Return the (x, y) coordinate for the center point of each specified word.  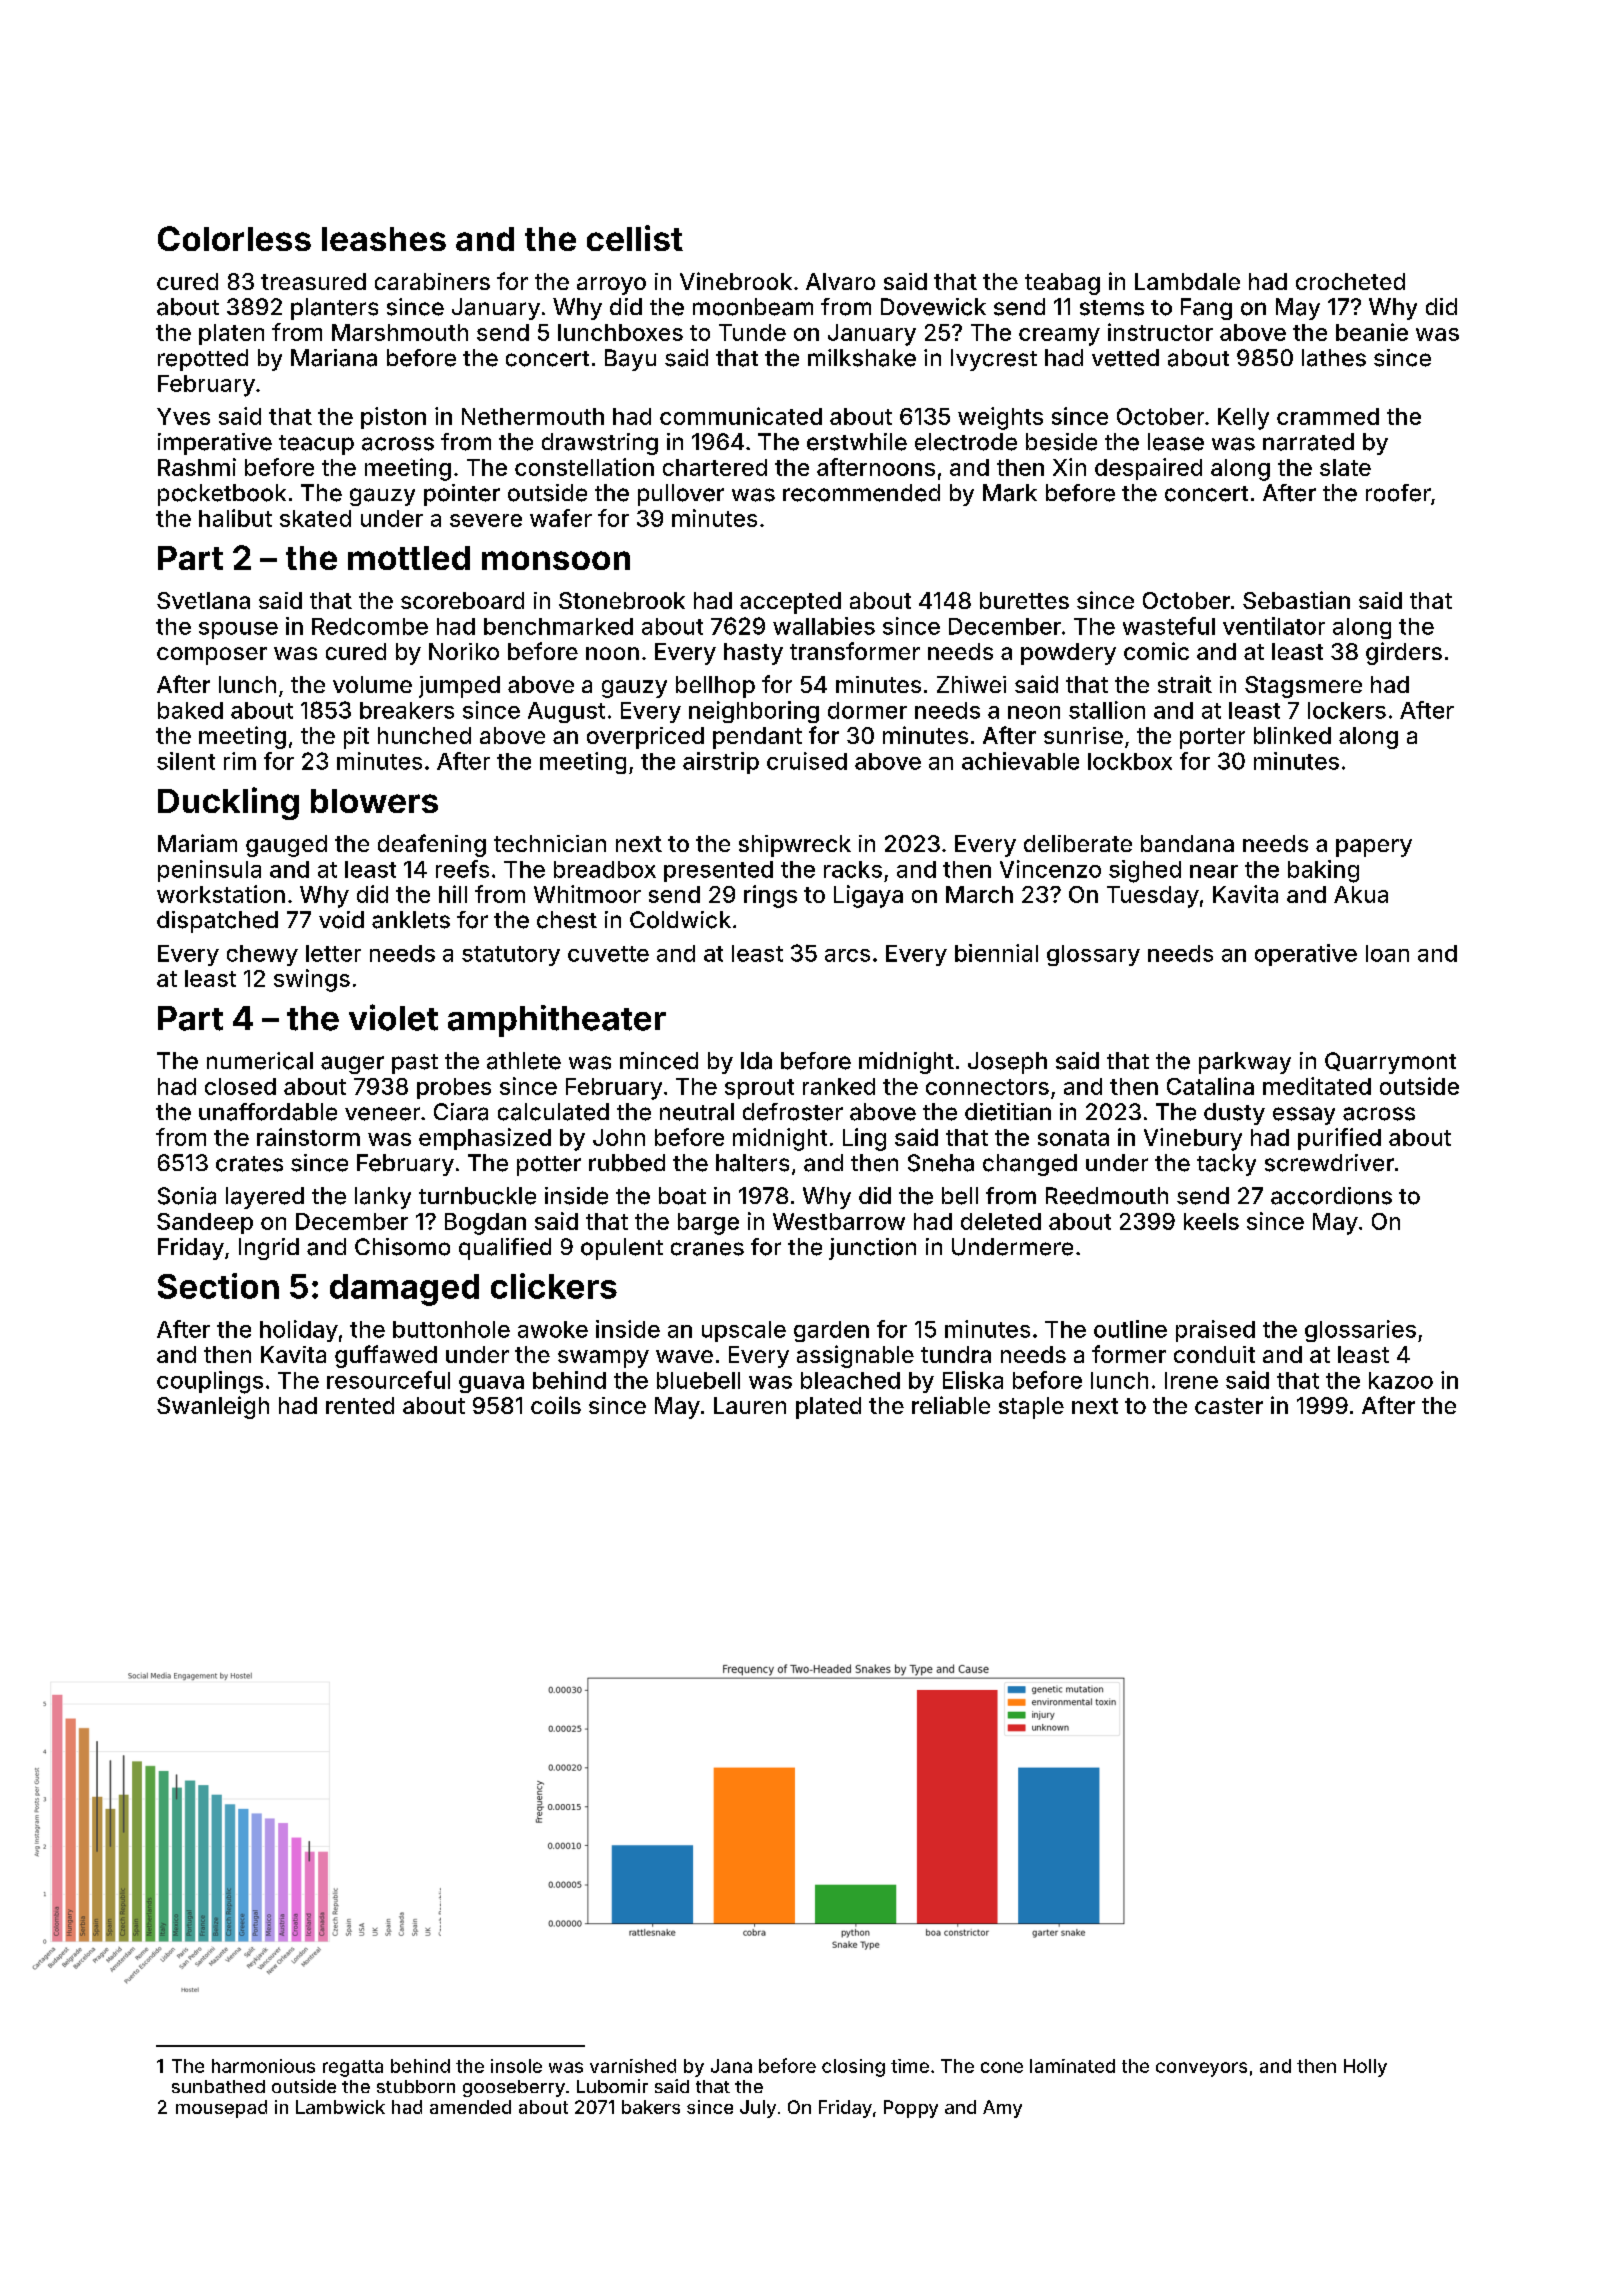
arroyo (611, 286)
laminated (1072, 2066)
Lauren (750, 1405)
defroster (793, 1112)
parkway (1245, 1063)
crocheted (1350, 281)
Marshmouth (400, 332)
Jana (731, 2066)
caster (1229, 1406)
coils (556, 1405)
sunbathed (218, 2086)
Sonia (187, 1196)
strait (1185, 684)
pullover (681, 495)
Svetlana (203, 600)
